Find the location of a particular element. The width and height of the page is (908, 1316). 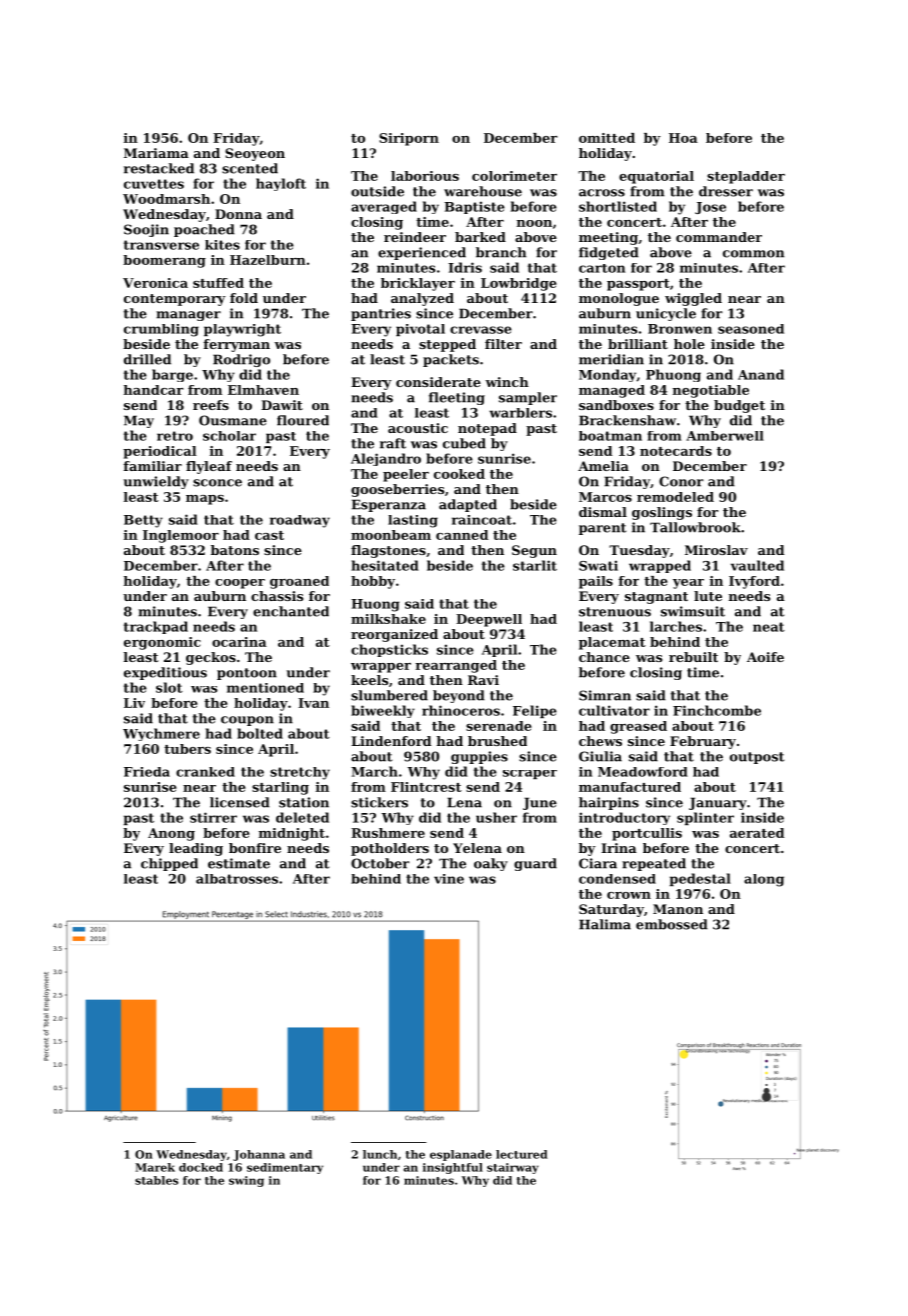

albatrosses is located at coordinates (237, 879).
